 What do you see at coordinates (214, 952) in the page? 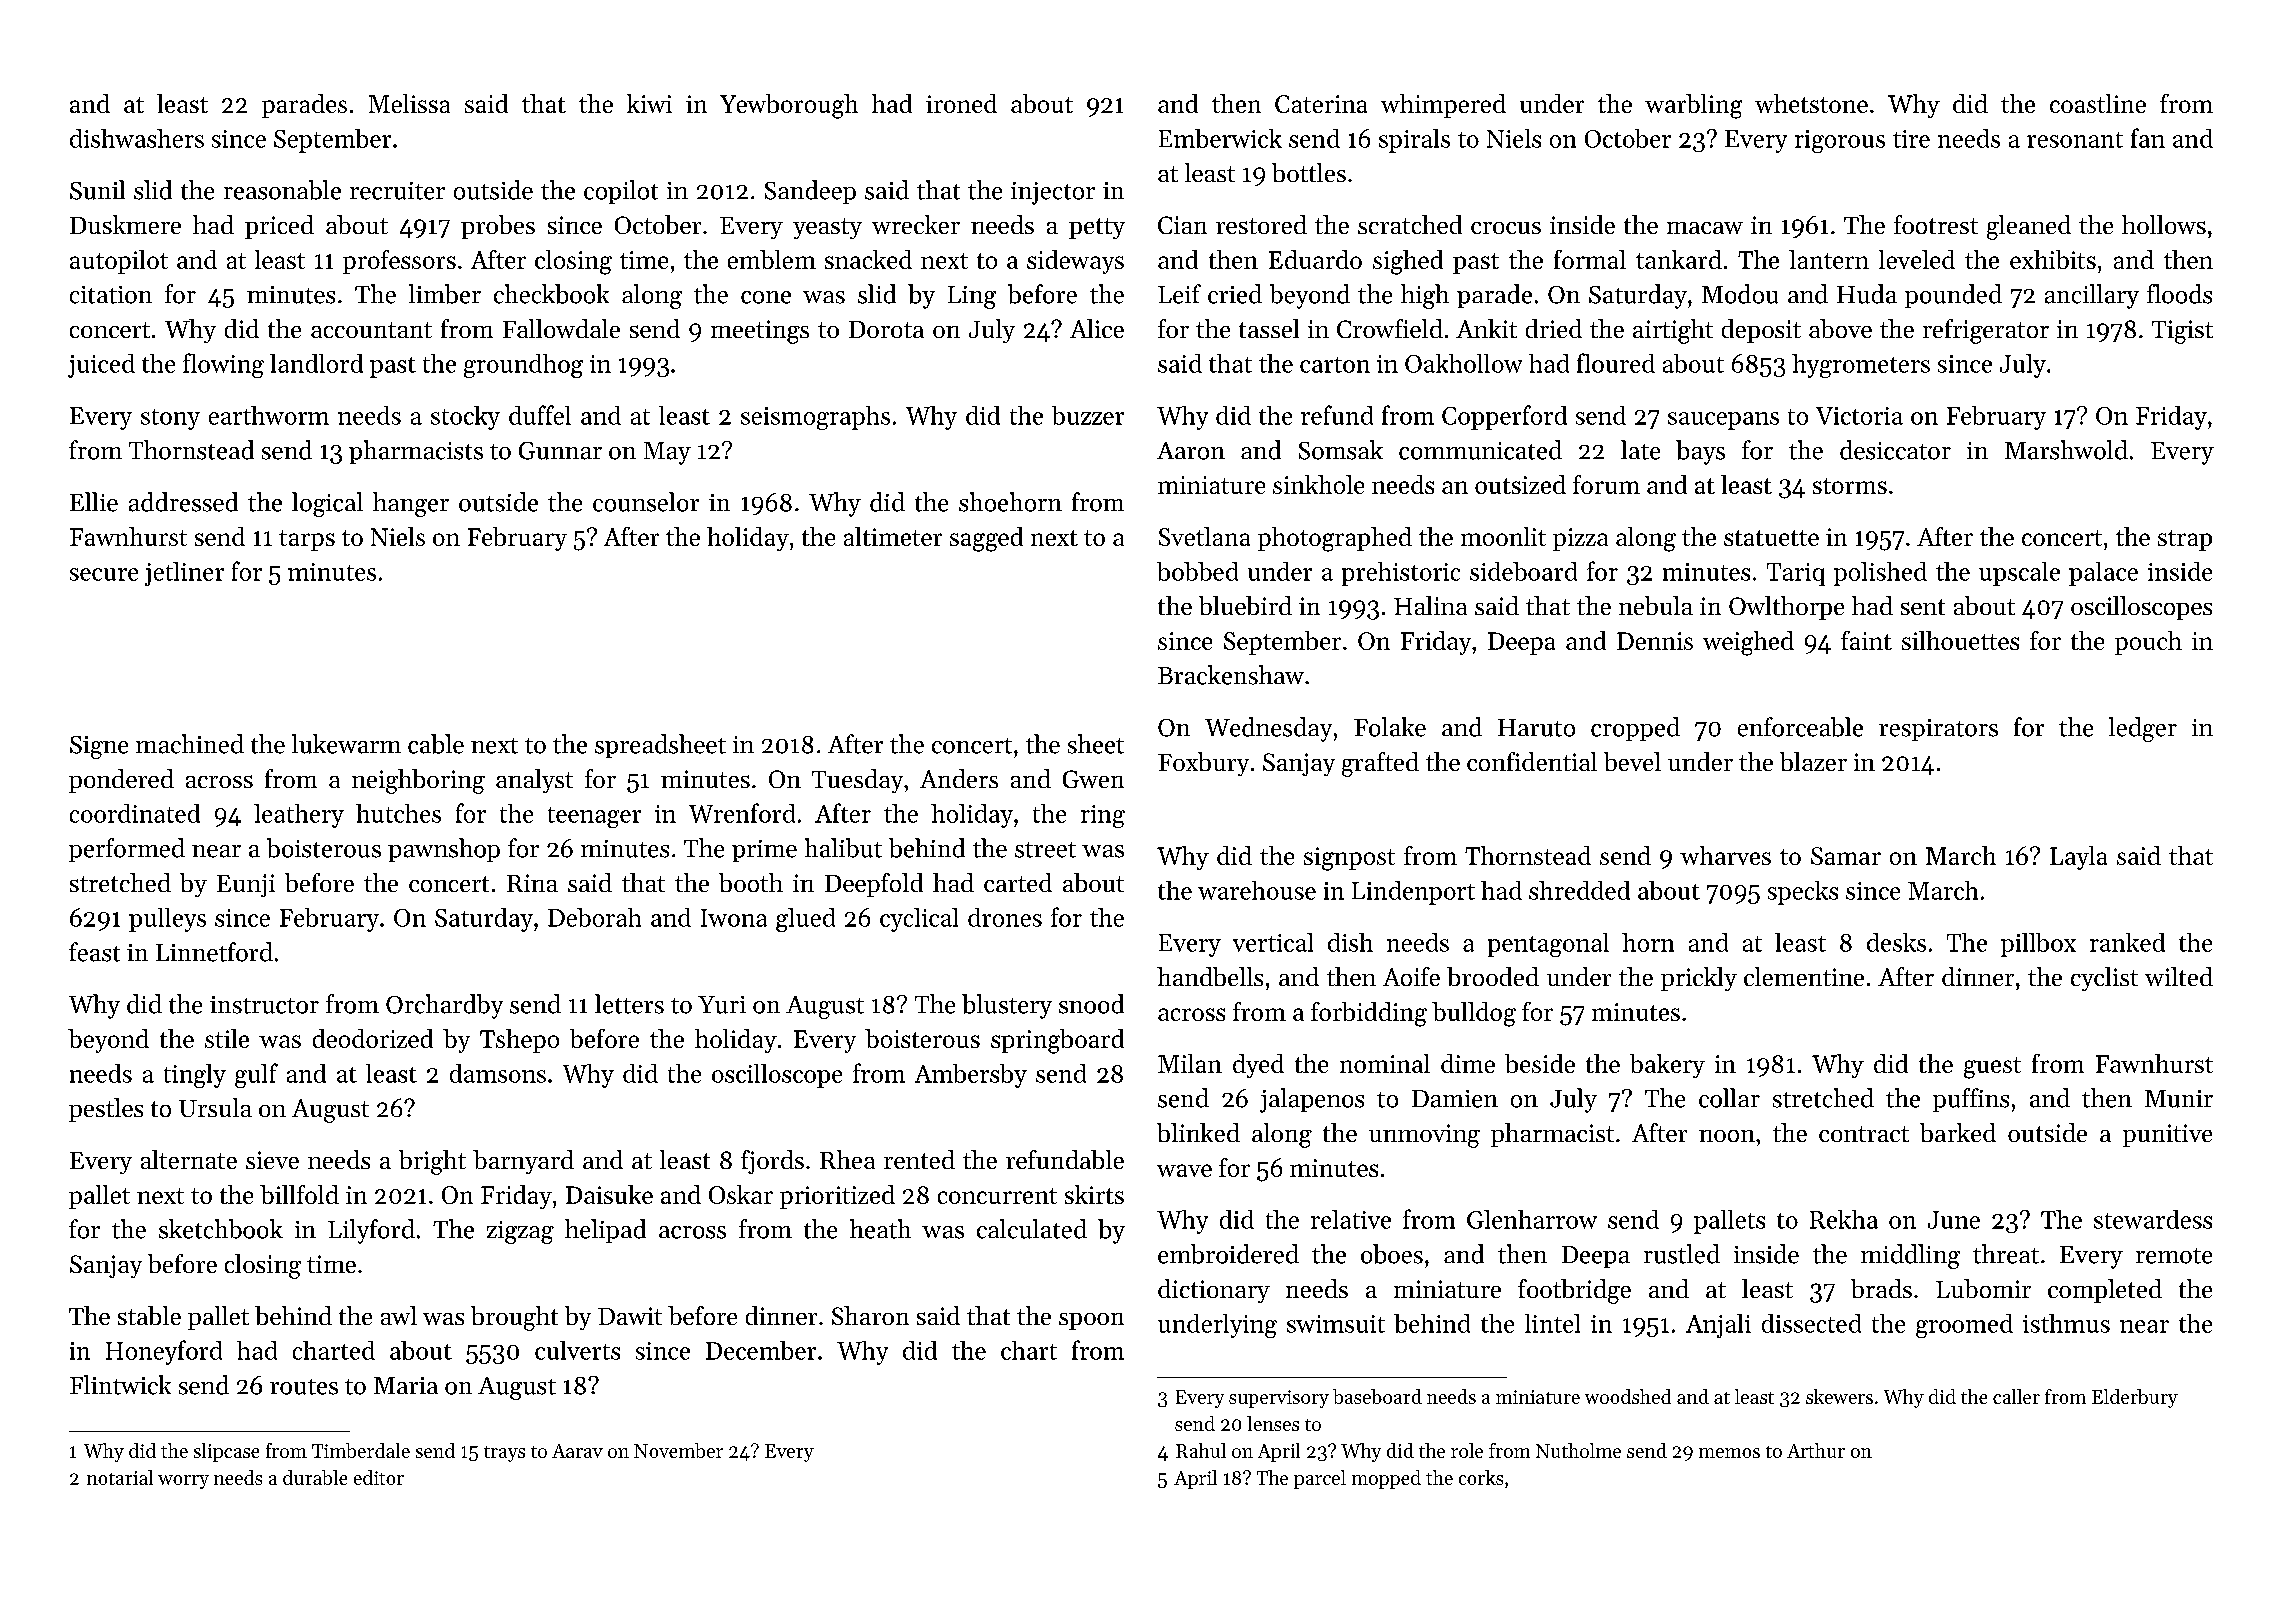
I see `Linnetford` at bounding box center [214, 952].
